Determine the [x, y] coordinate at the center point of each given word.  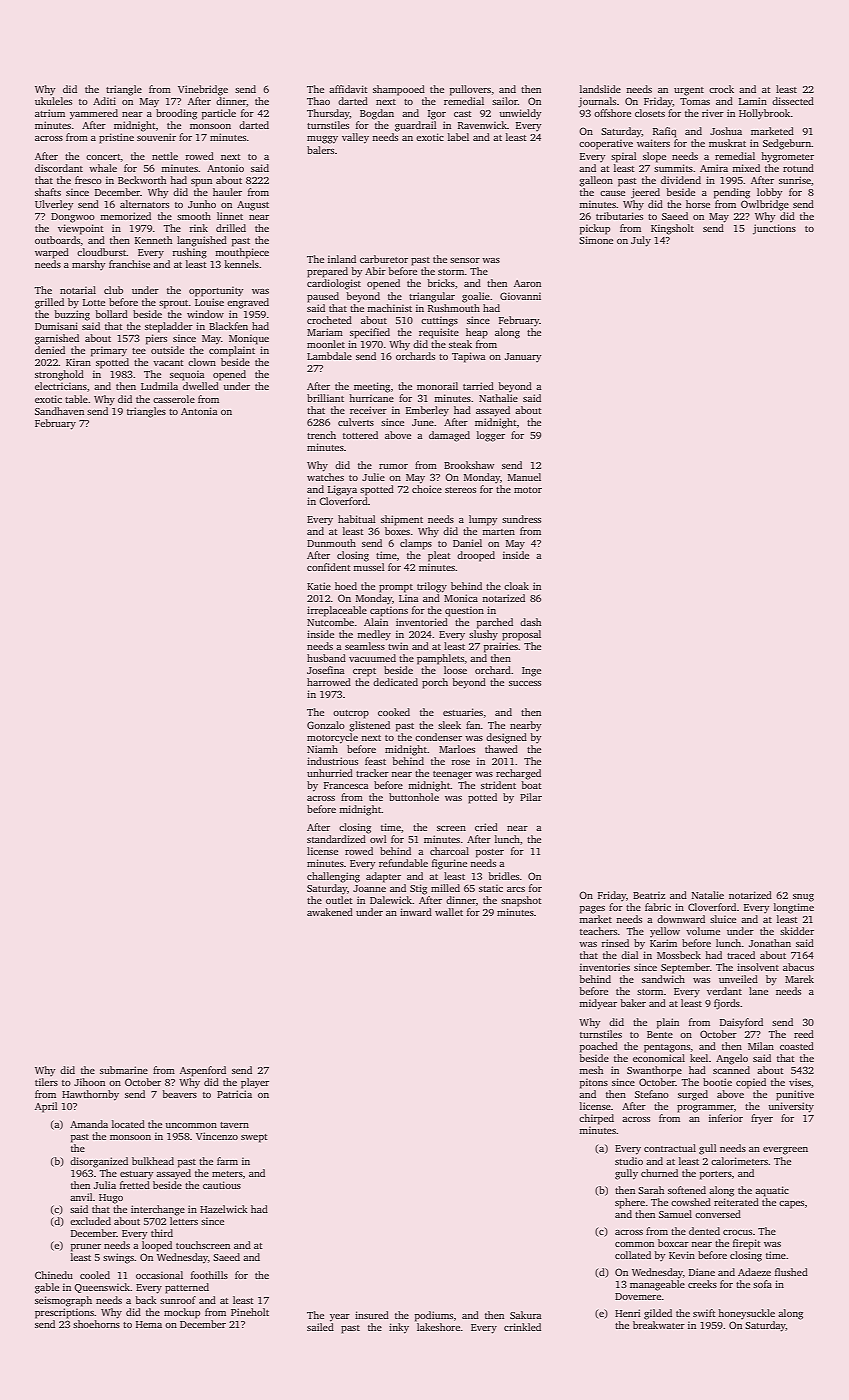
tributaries [619, 216]
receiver [368, 410]
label [458, 137]
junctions [774, 229]
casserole [174, 399]
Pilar [531, 797]
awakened [330, 912]
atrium [50, 113]
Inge [531, 672]
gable [47, 1288]
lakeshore [438, 1327]
